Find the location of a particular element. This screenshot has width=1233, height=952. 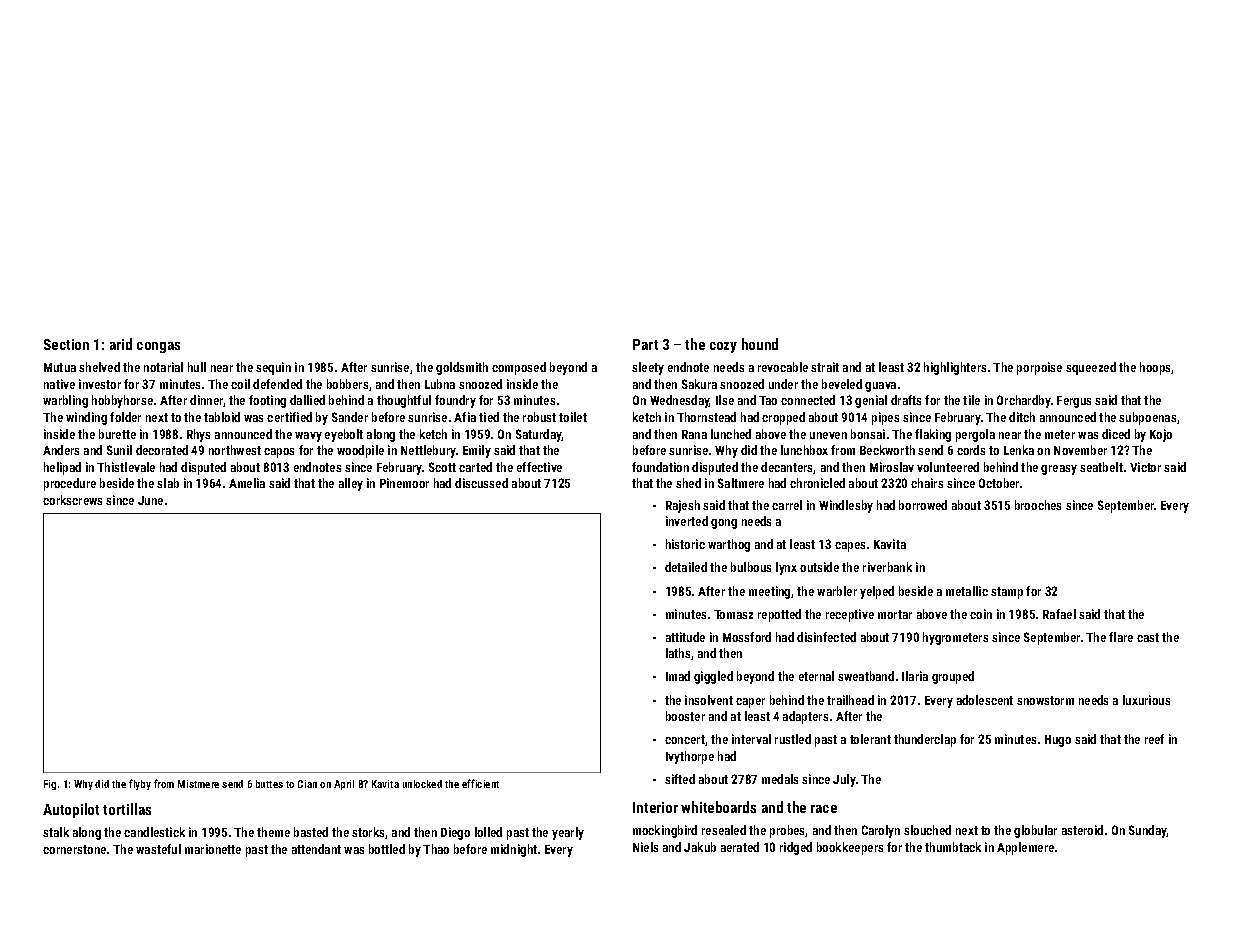

detailed is located at coordinates (686, 567).
